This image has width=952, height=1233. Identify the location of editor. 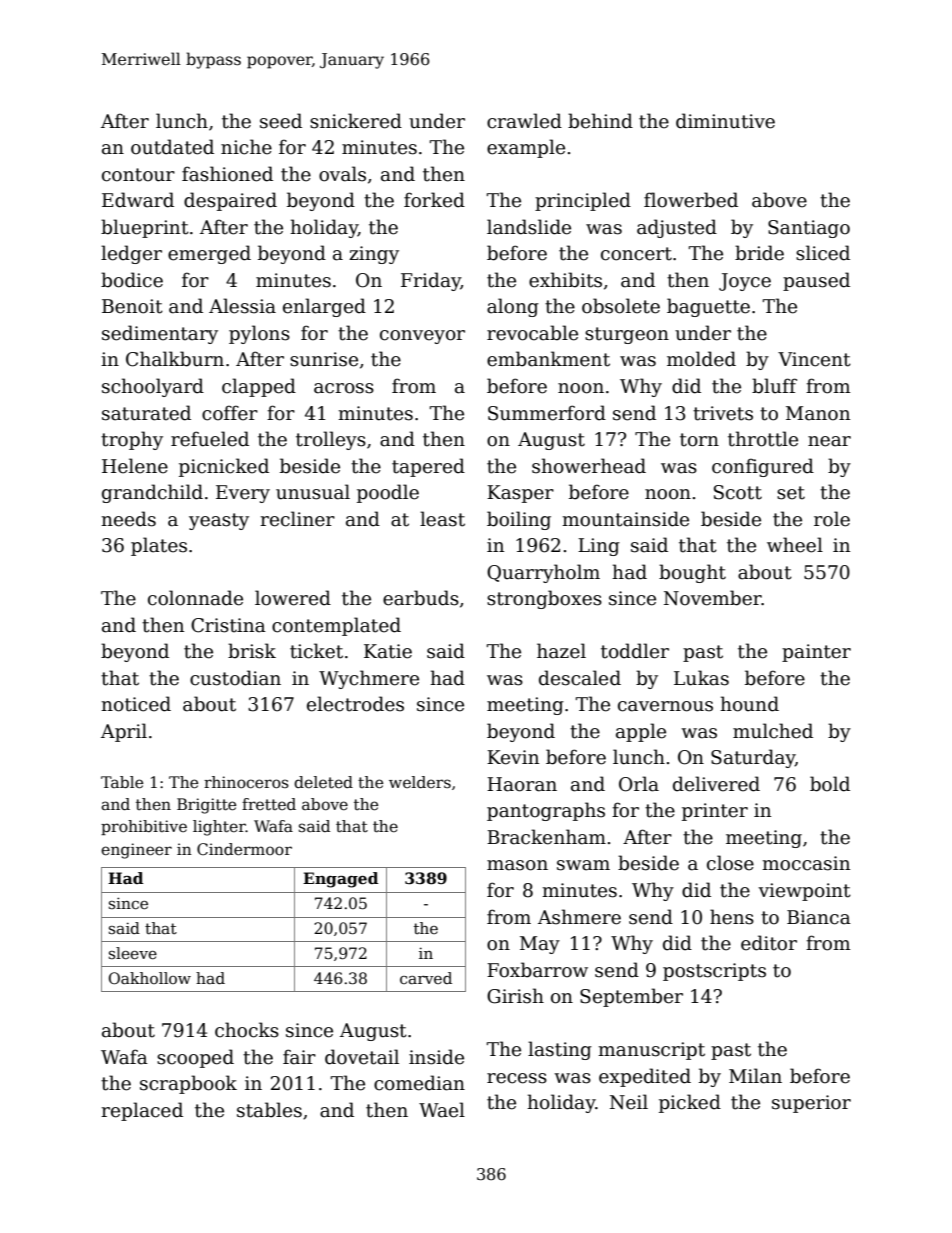
(769, 943).
